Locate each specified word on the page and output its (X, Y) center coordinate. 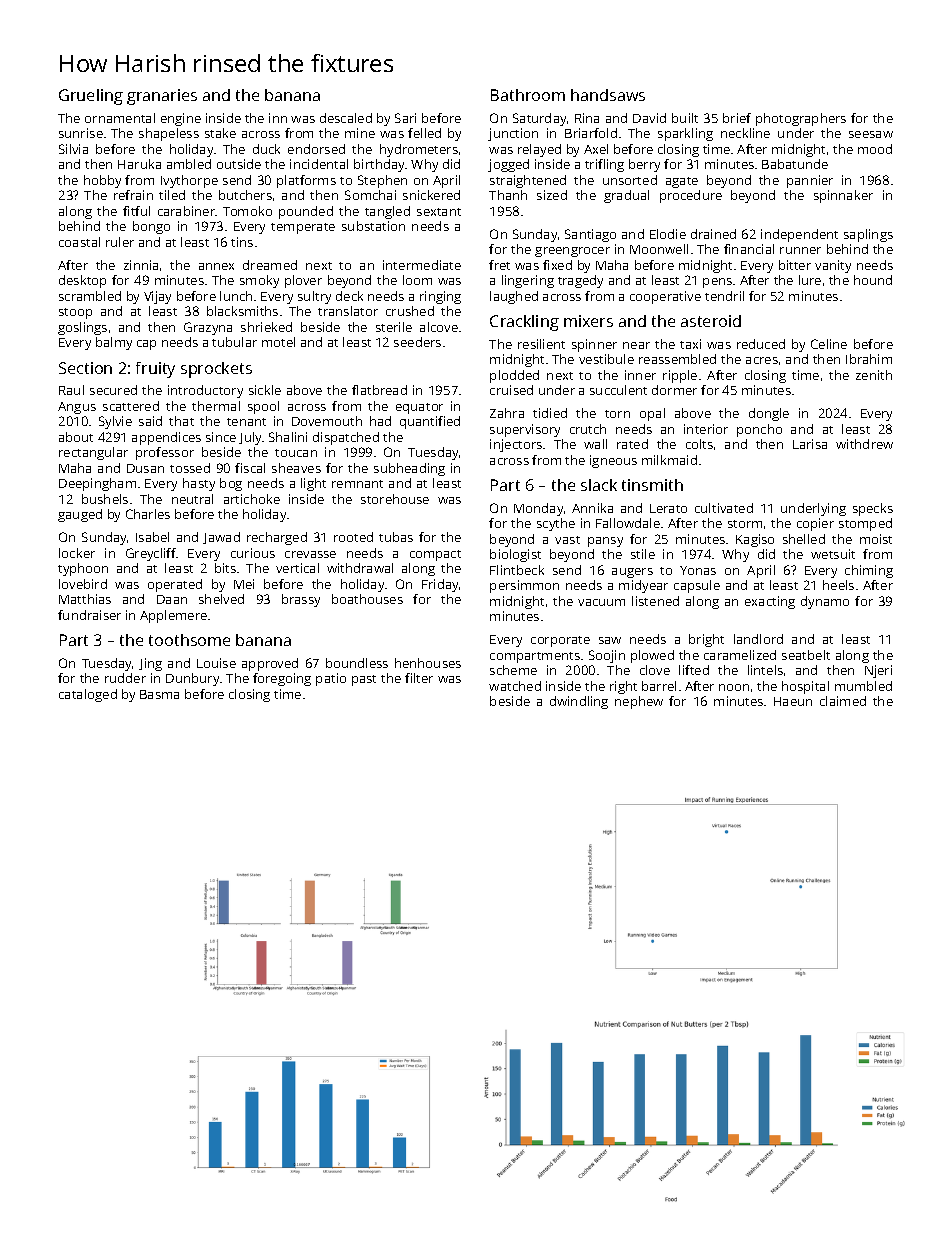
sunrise (81, 133)
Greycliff (151, 554)
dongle (769, 414)
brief (737, 118)
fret (499, 265)
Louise (216, 663)
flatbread (379, 390)
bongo (151, 227)
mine (360, 133)
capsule (697, 586)
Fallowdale (628, 523)
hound (873, 280)
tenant (246, 422)
